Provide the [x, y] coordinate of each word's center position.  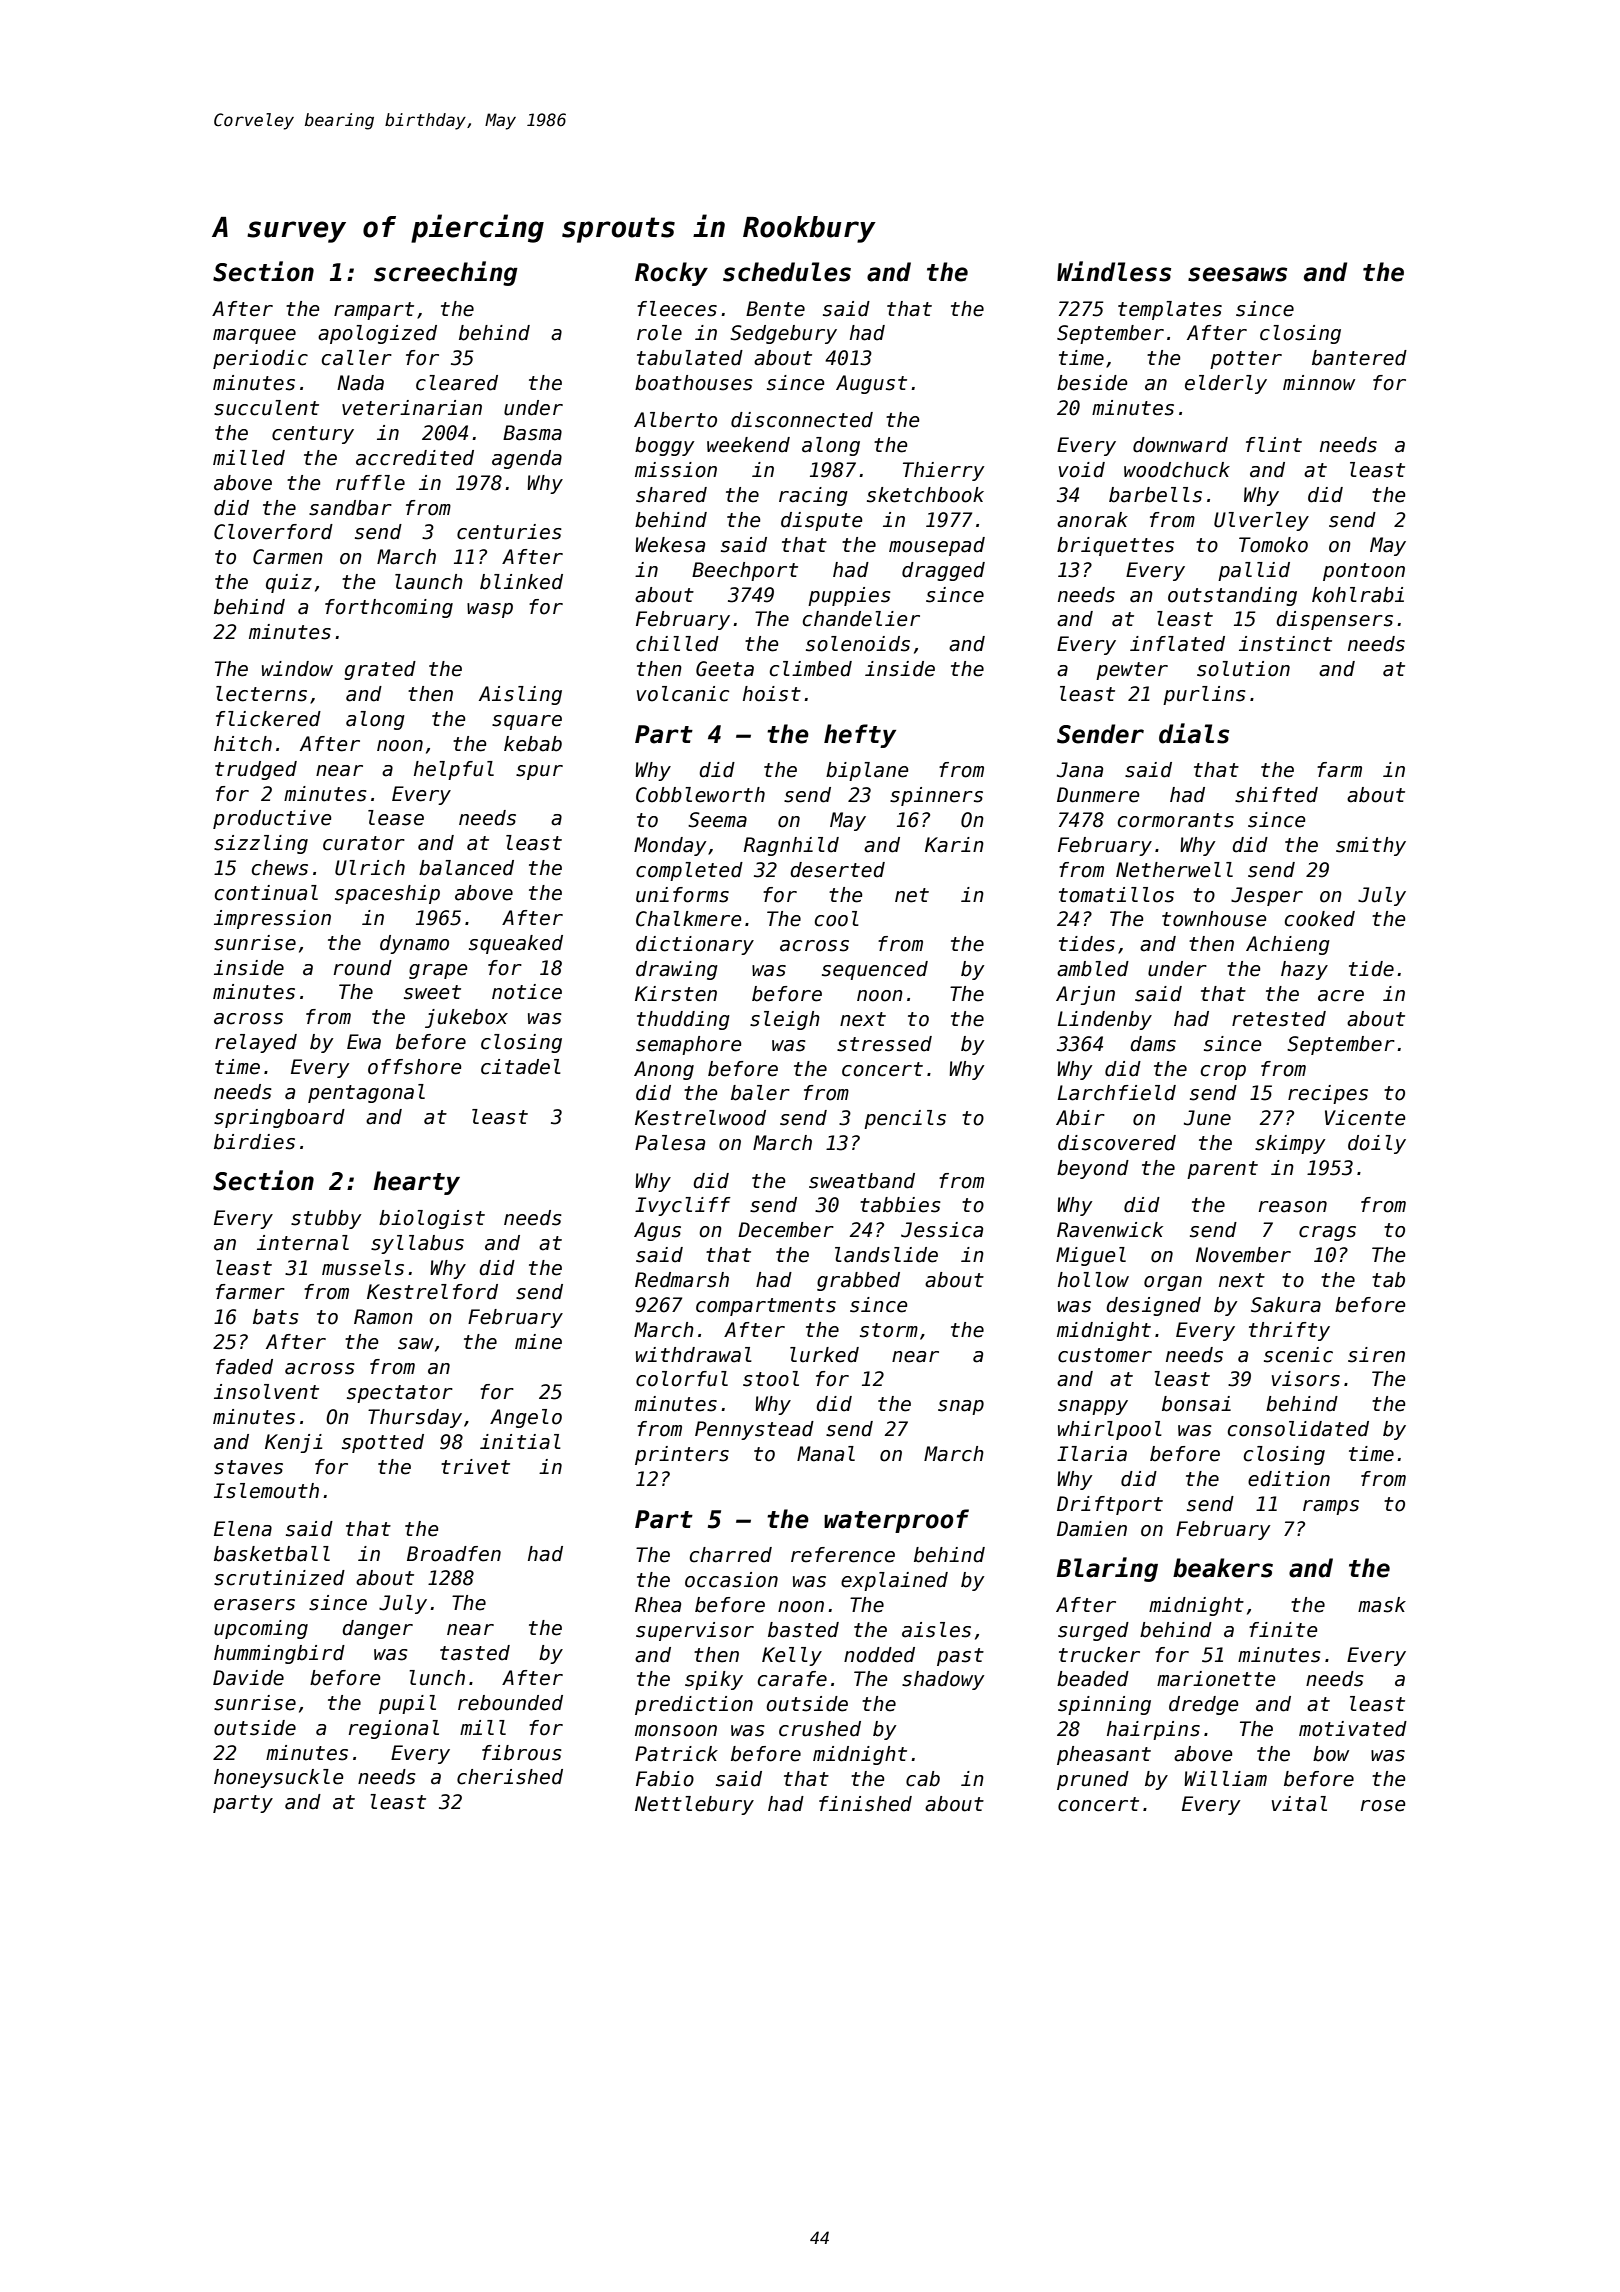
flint [1274, 444]
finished [865, 1804]
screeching [446, 273]
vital [1299, 1804]
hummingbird [279, 1654]
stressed [884, 1044]
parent [1222, 1170]
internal [303, 1243]
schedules [787, 272]
